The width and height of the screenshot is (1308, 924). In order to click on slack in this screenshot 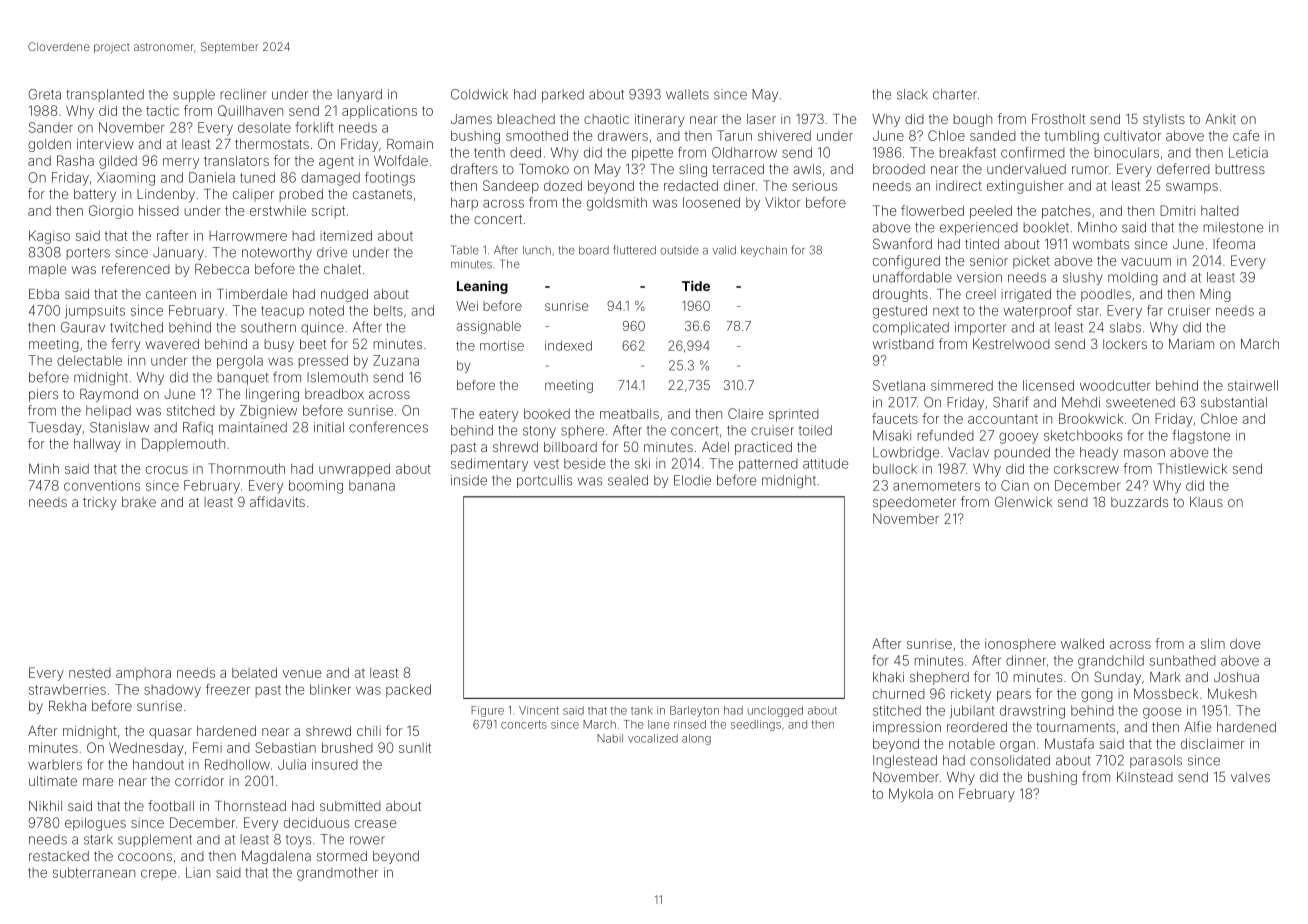, I will do `click(912, 94)`.
